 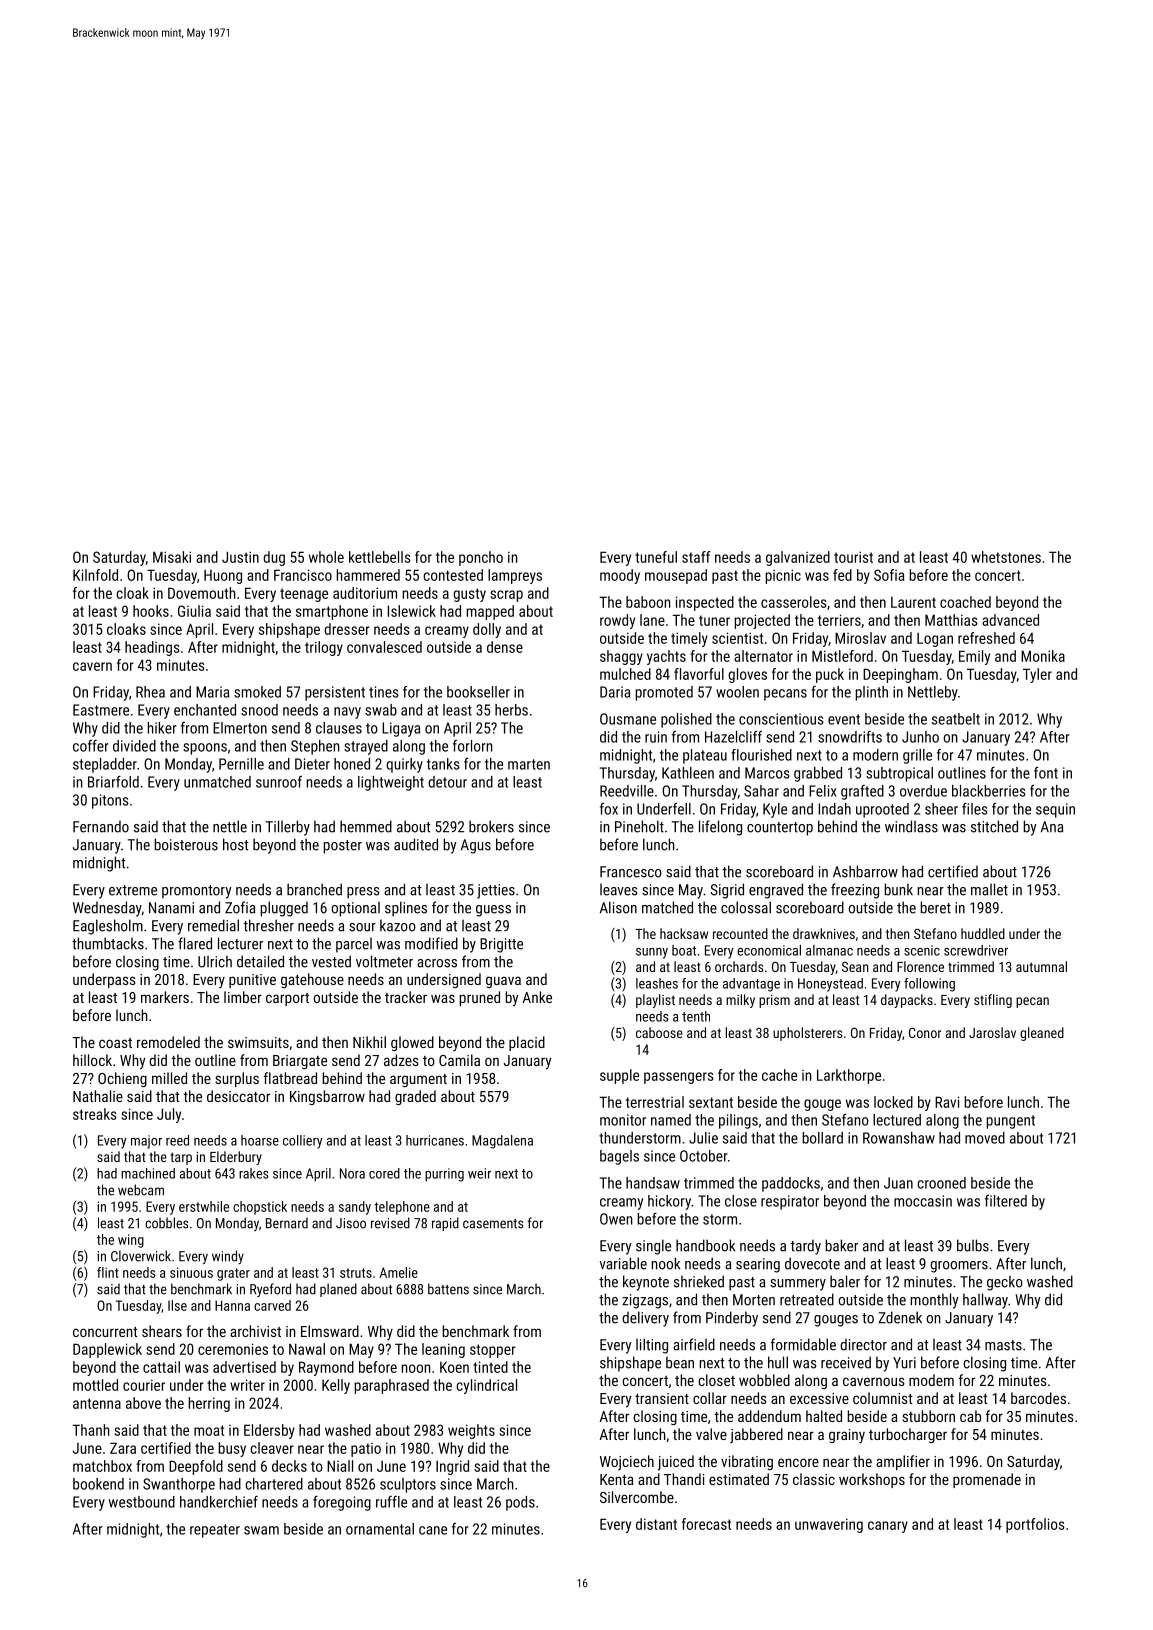 I want to click on handsaw, so click(x=653, y=1183).
